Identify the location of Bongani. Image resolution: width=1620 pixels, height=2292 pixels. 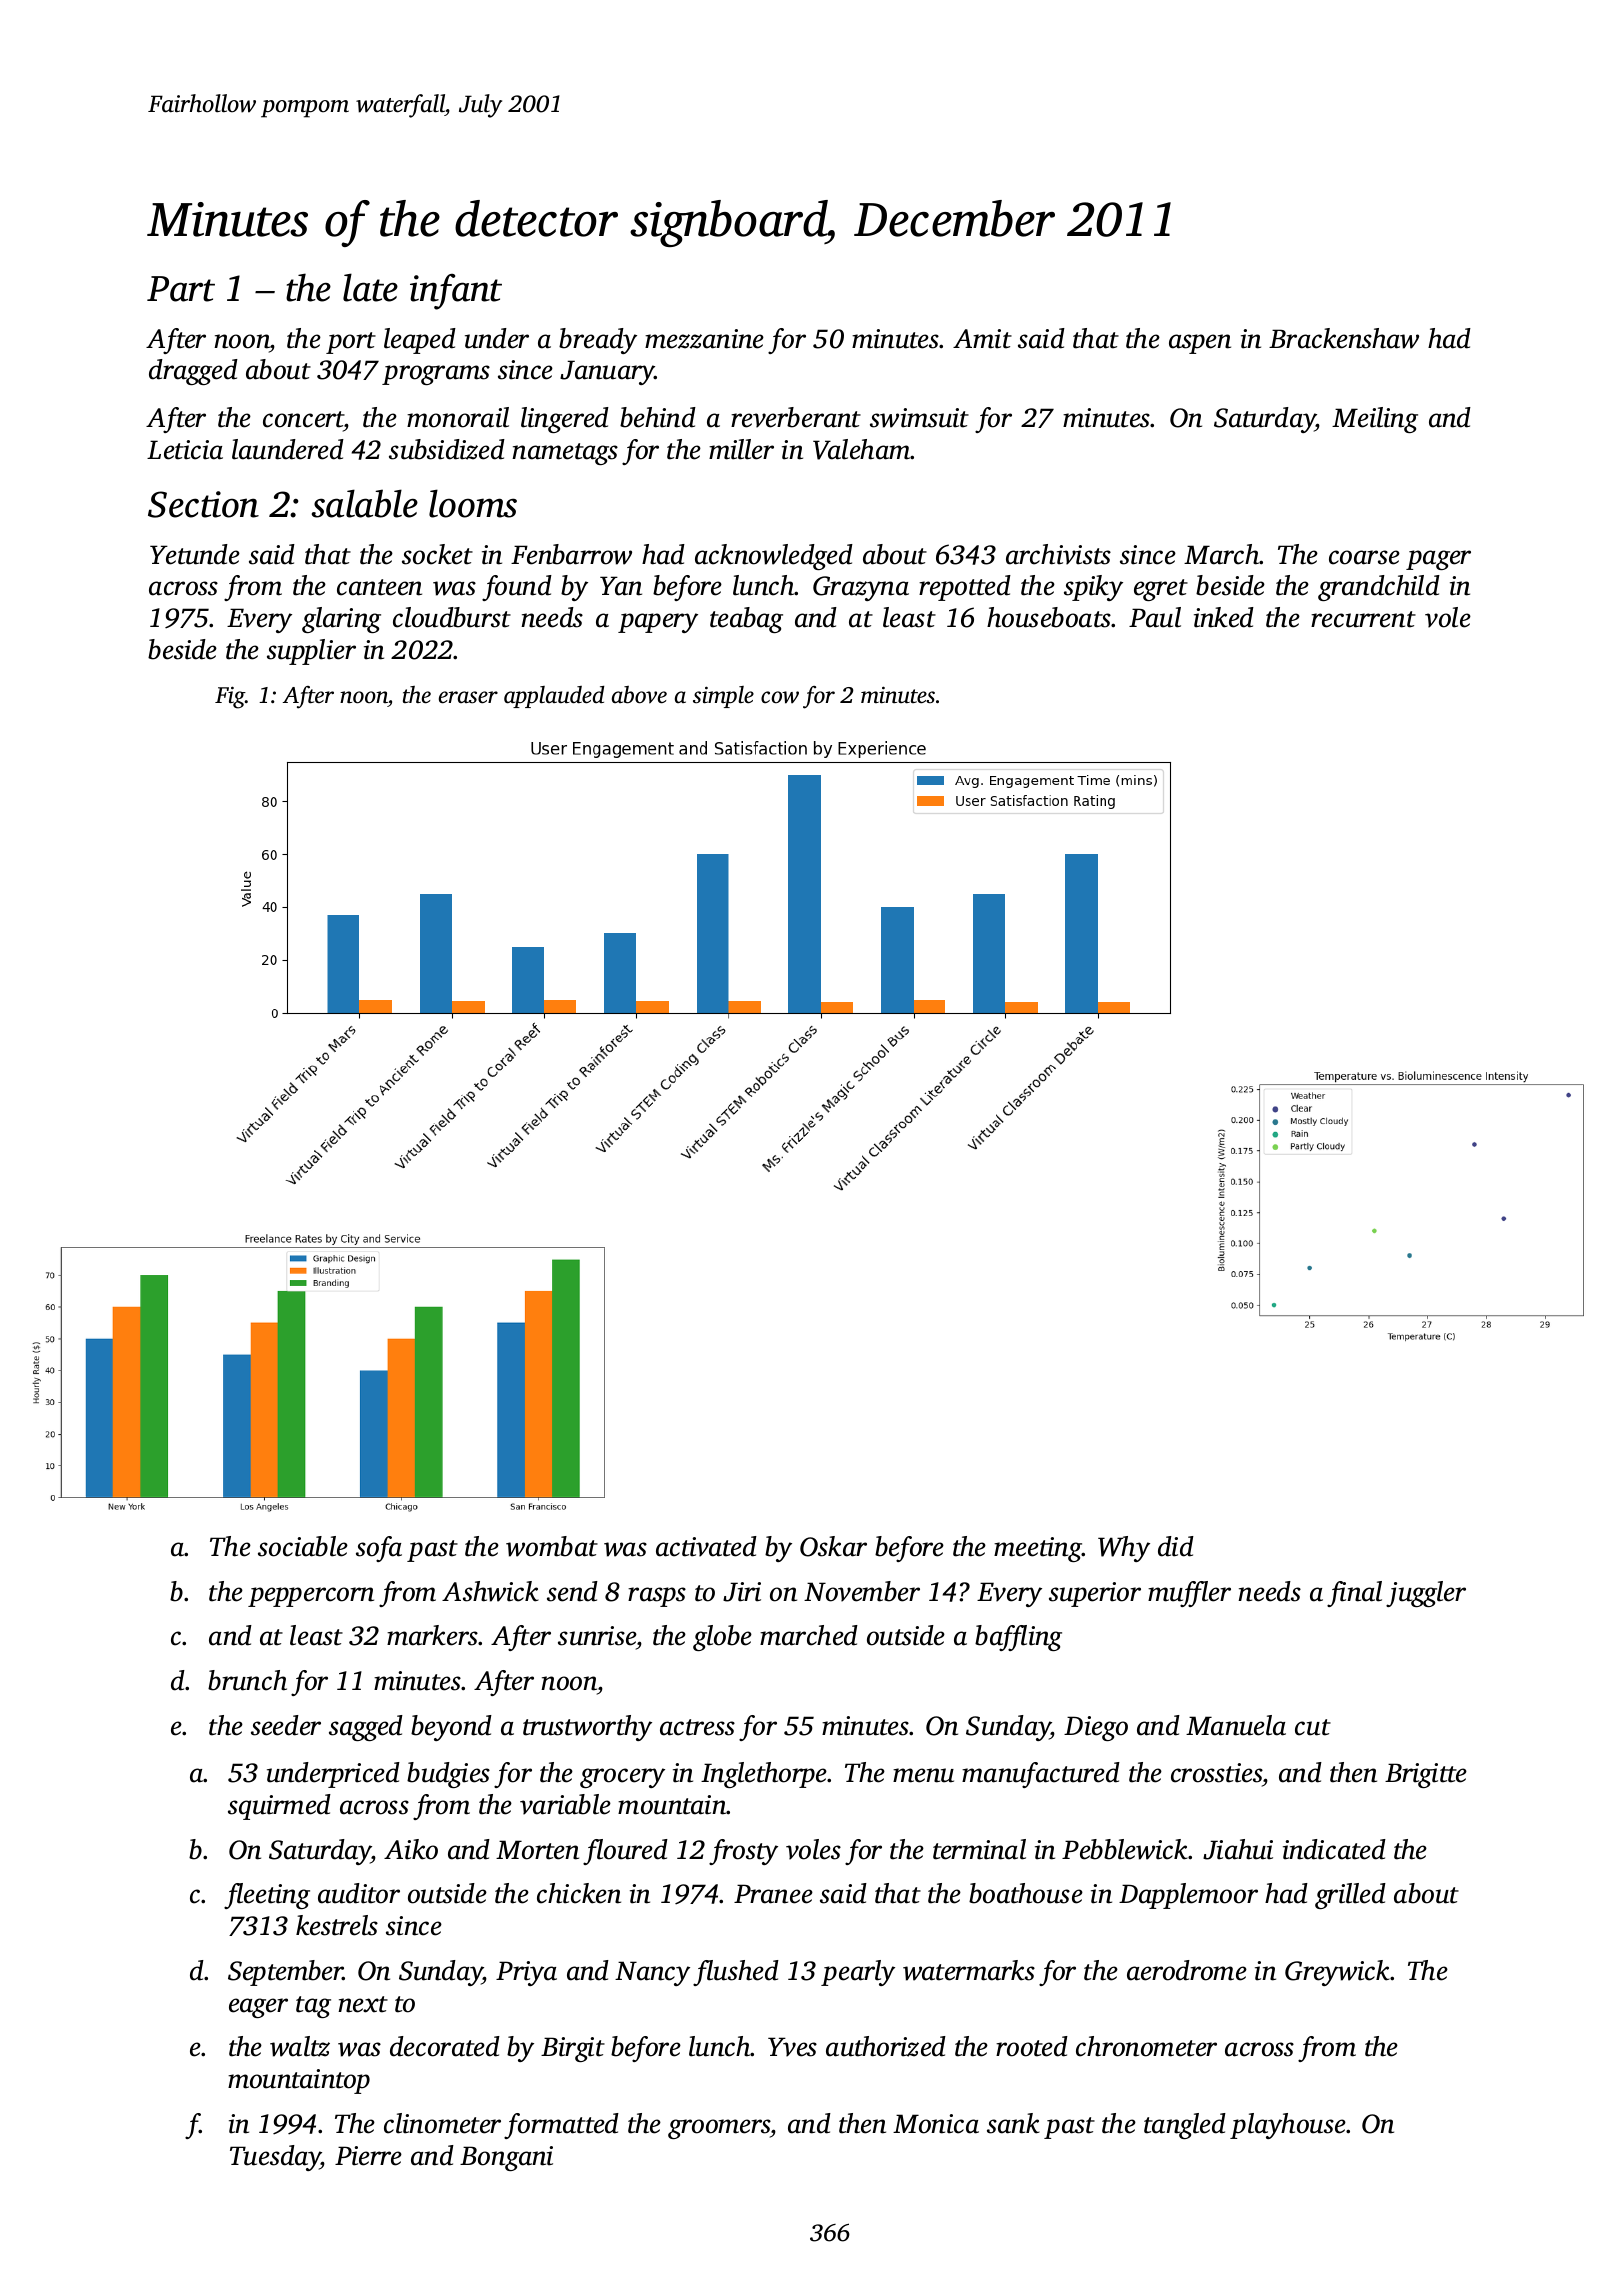
(506, 2158).
